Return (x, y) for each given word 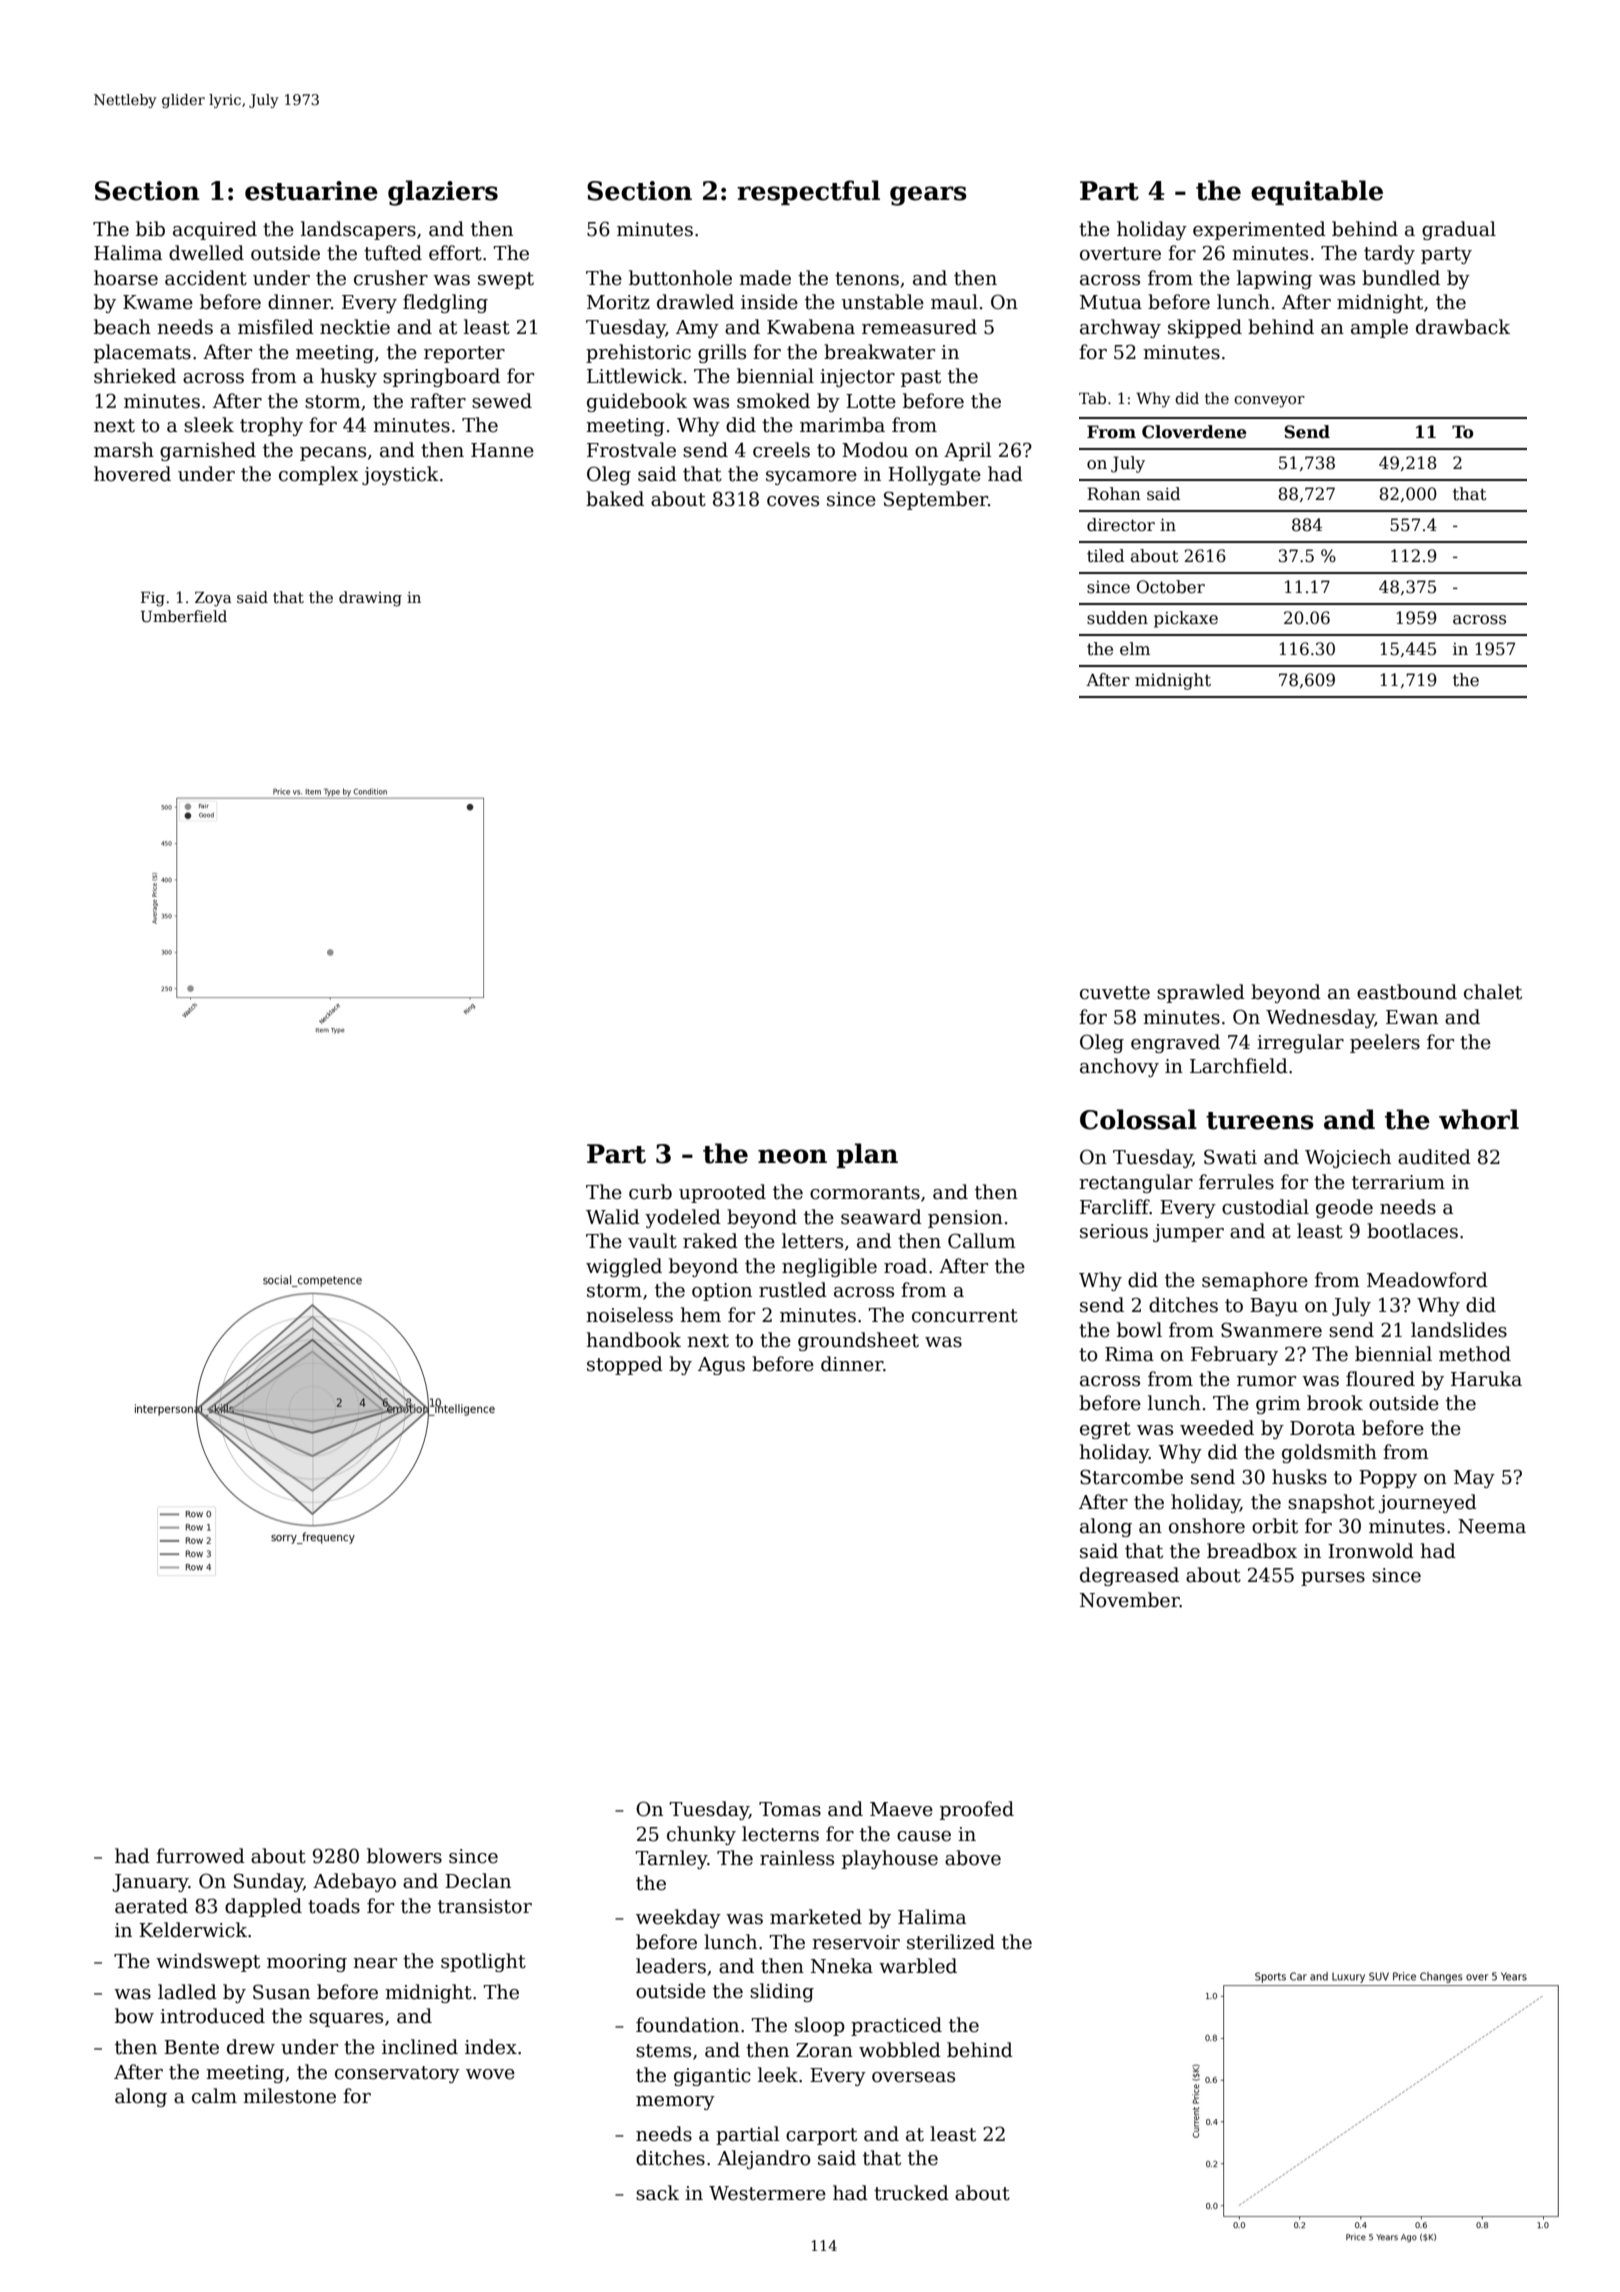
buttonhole (680, 278)
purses (1333, 1579)
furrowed (200, 1856)
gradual (1459, 230)
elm (1135, 649)
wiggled (624, 1267)
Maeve (901, 1809)
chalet (1493, 992)
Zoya (213, 599)
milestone (289, 2096)
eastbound (1407, 992)
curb (650, 1192)
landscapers (358, 230)
